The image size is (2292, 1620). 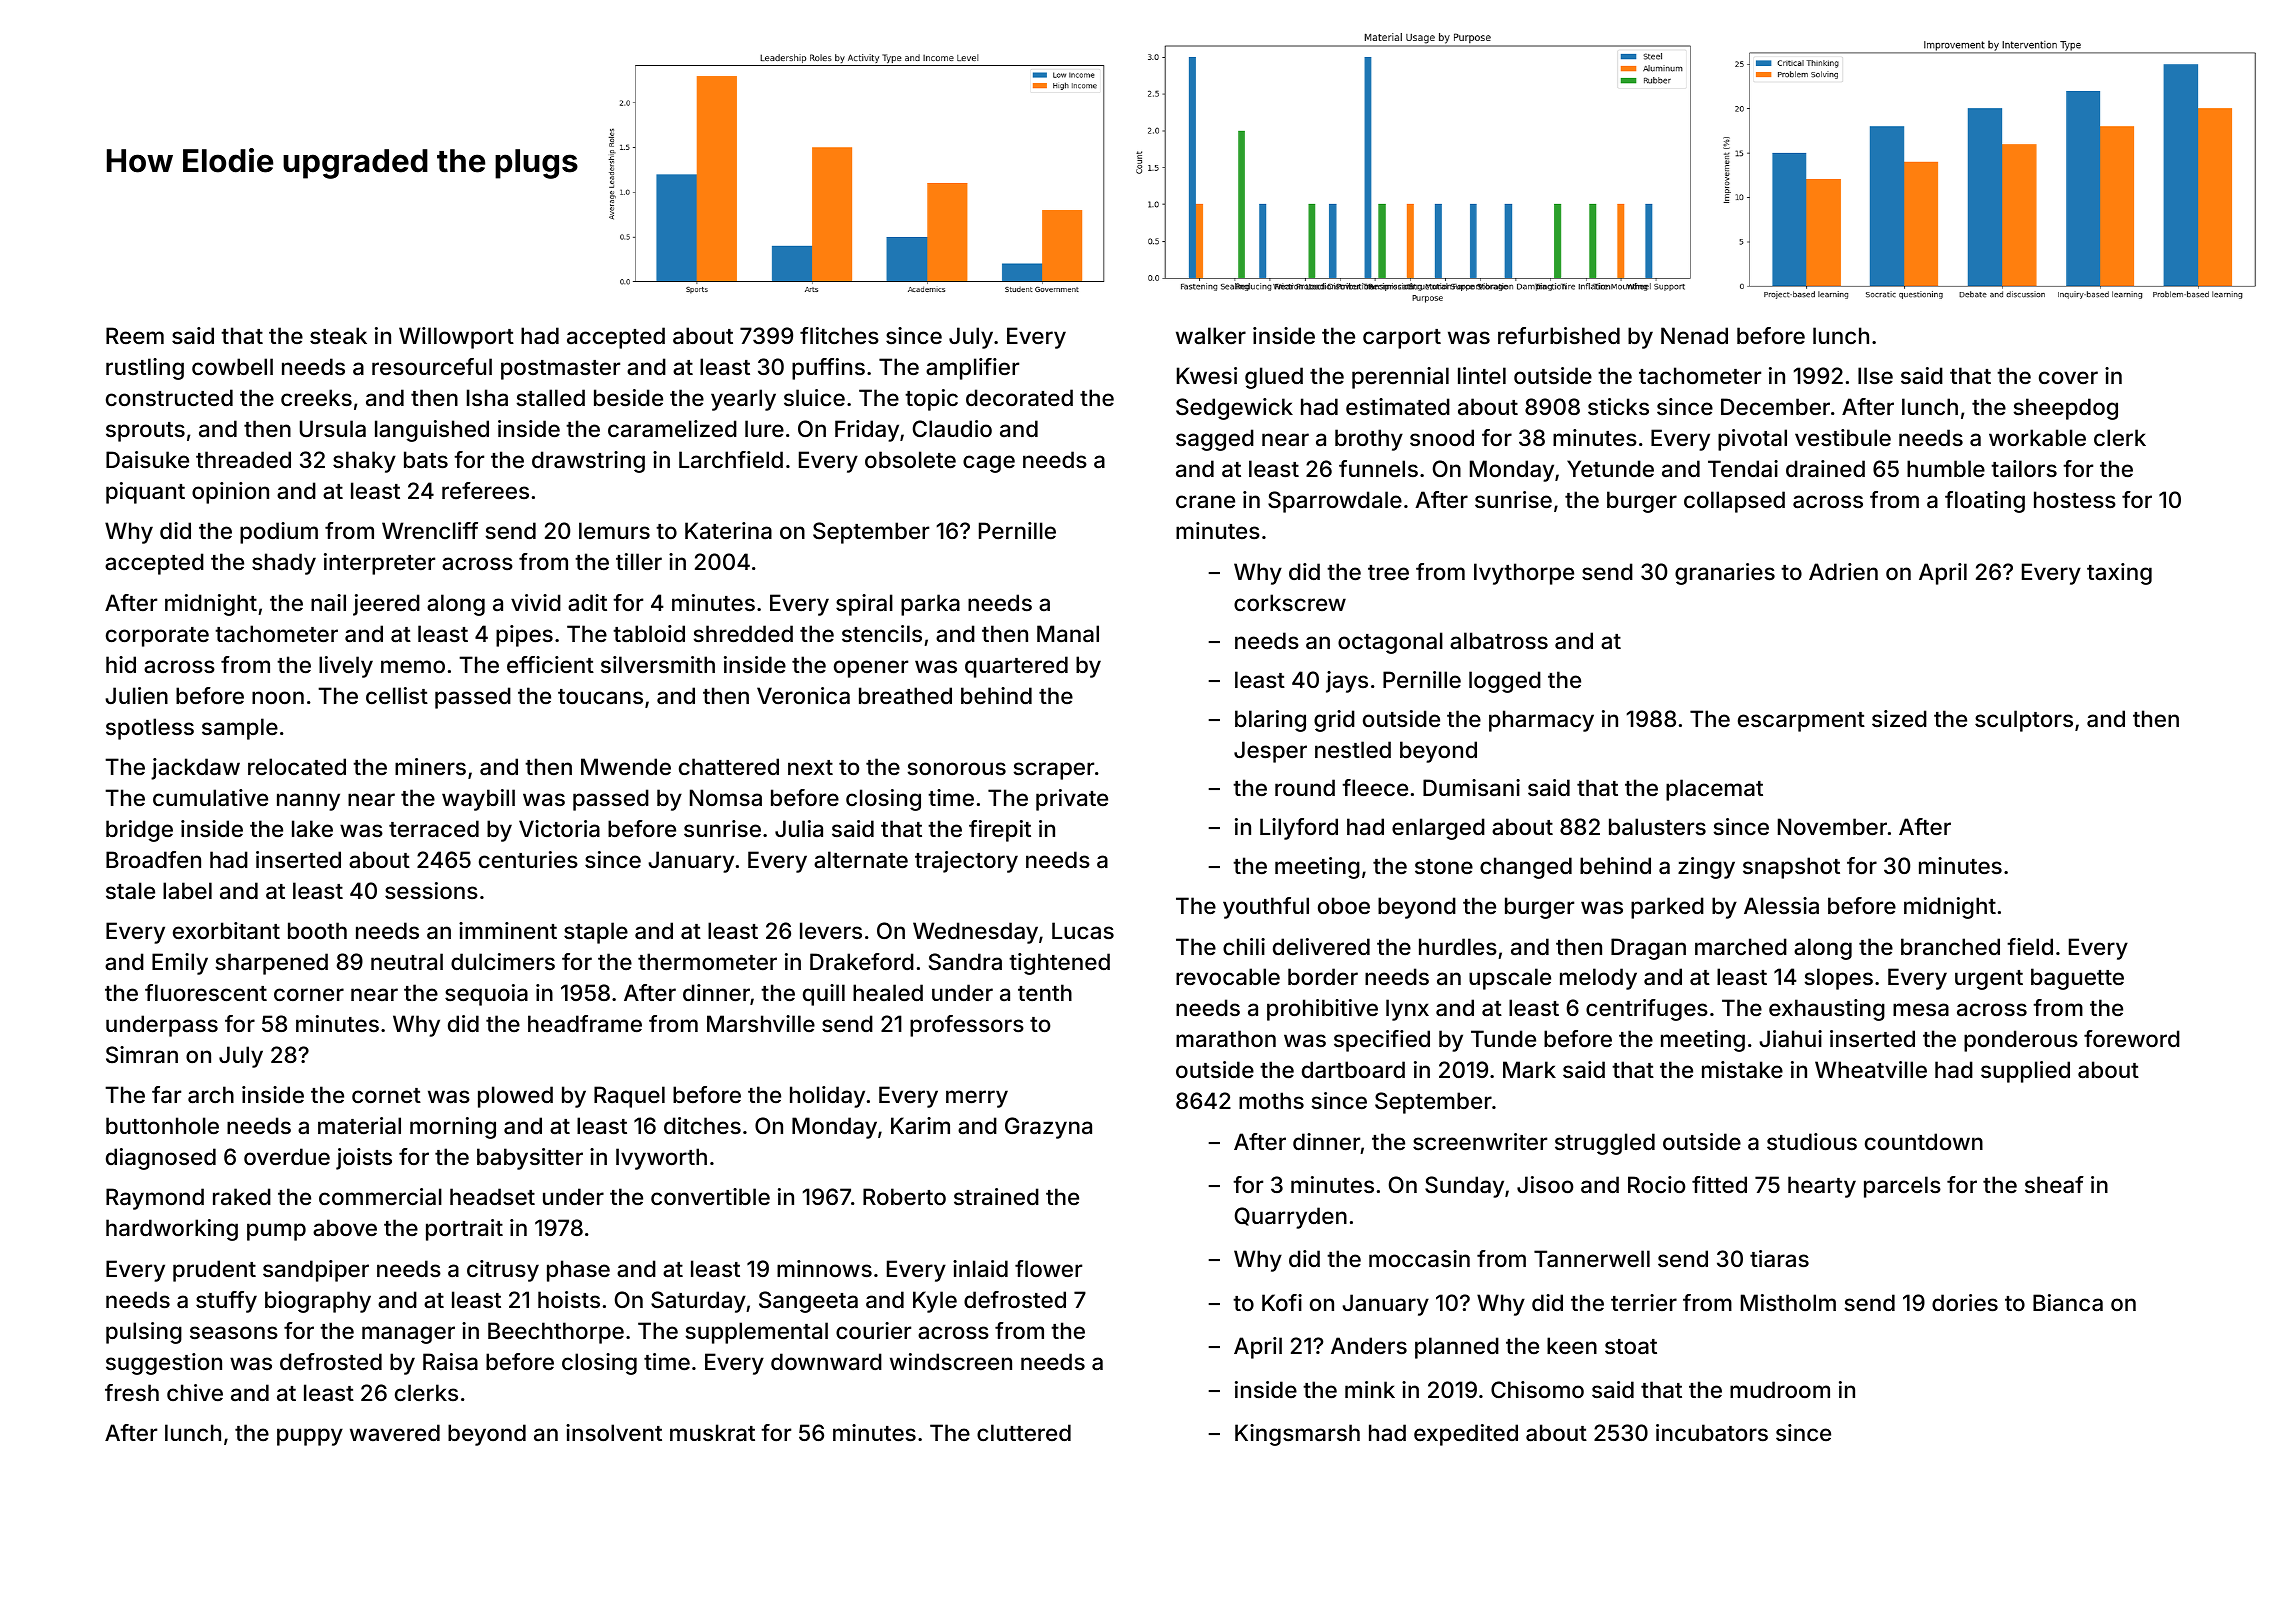 I want to click on pump, so click(x=276, y=1232).
